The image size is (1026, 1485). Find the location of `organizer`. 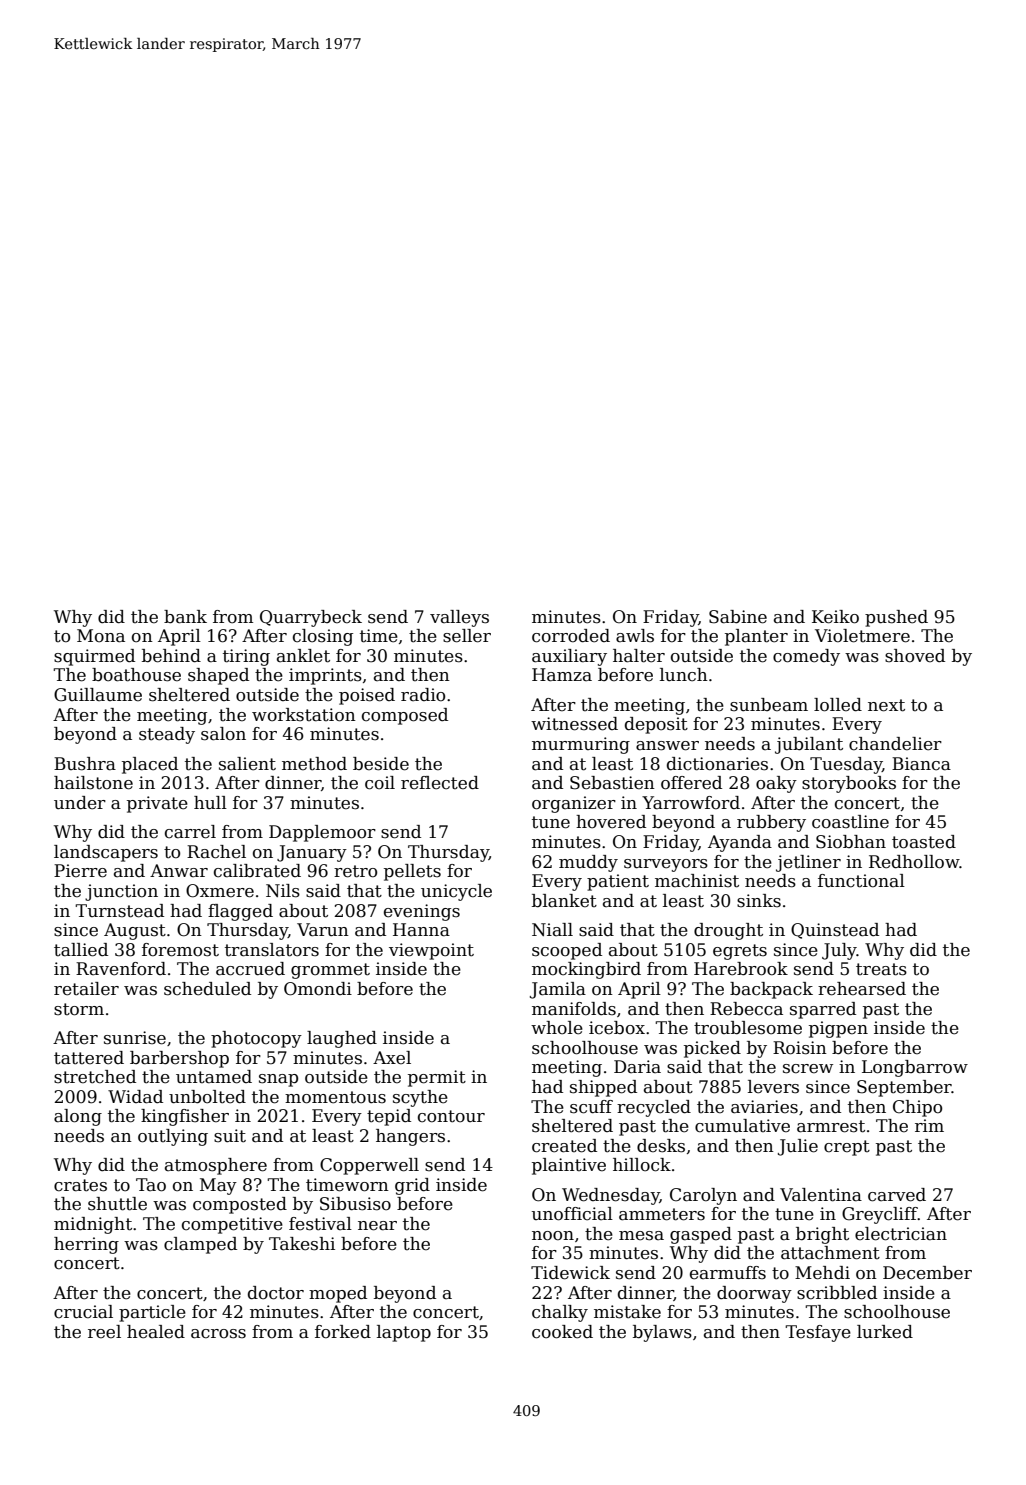

organizer is located at coordinates (574, 804).
